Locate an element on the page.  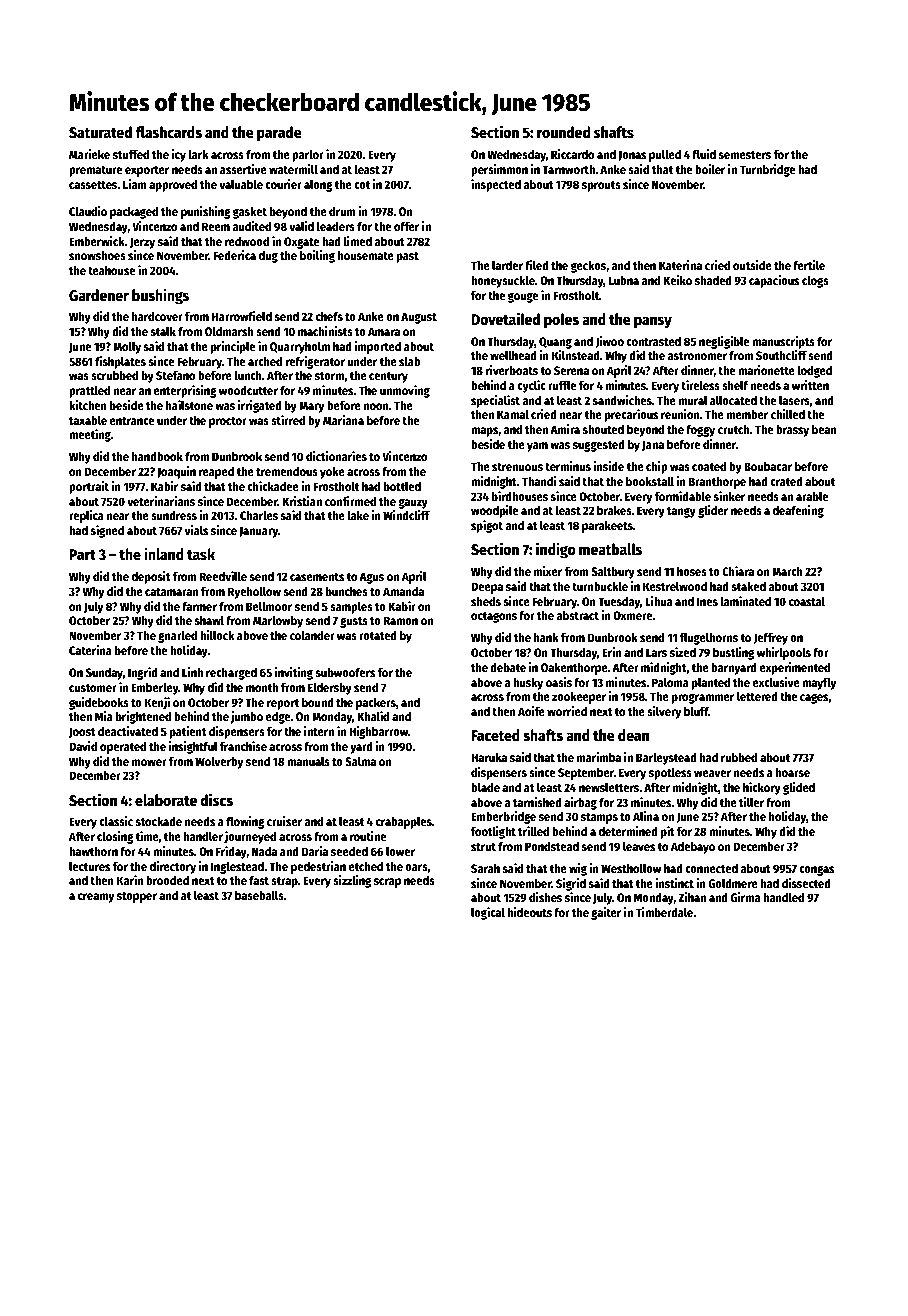
Marieke is located at coordinates (89, 154).
